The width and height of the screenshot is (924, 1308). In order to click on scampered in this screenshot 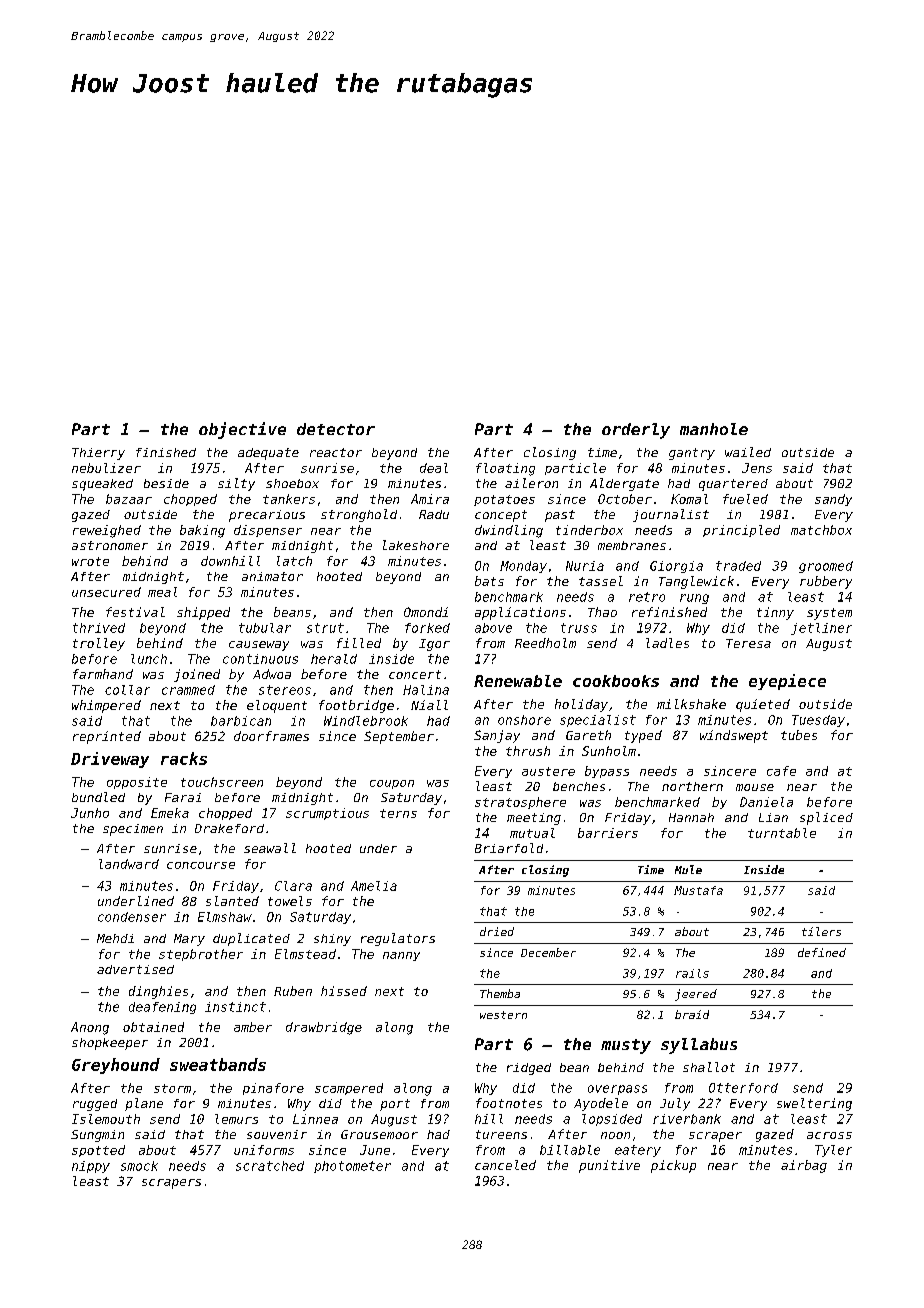, I will do `click(349, 1089)`.
